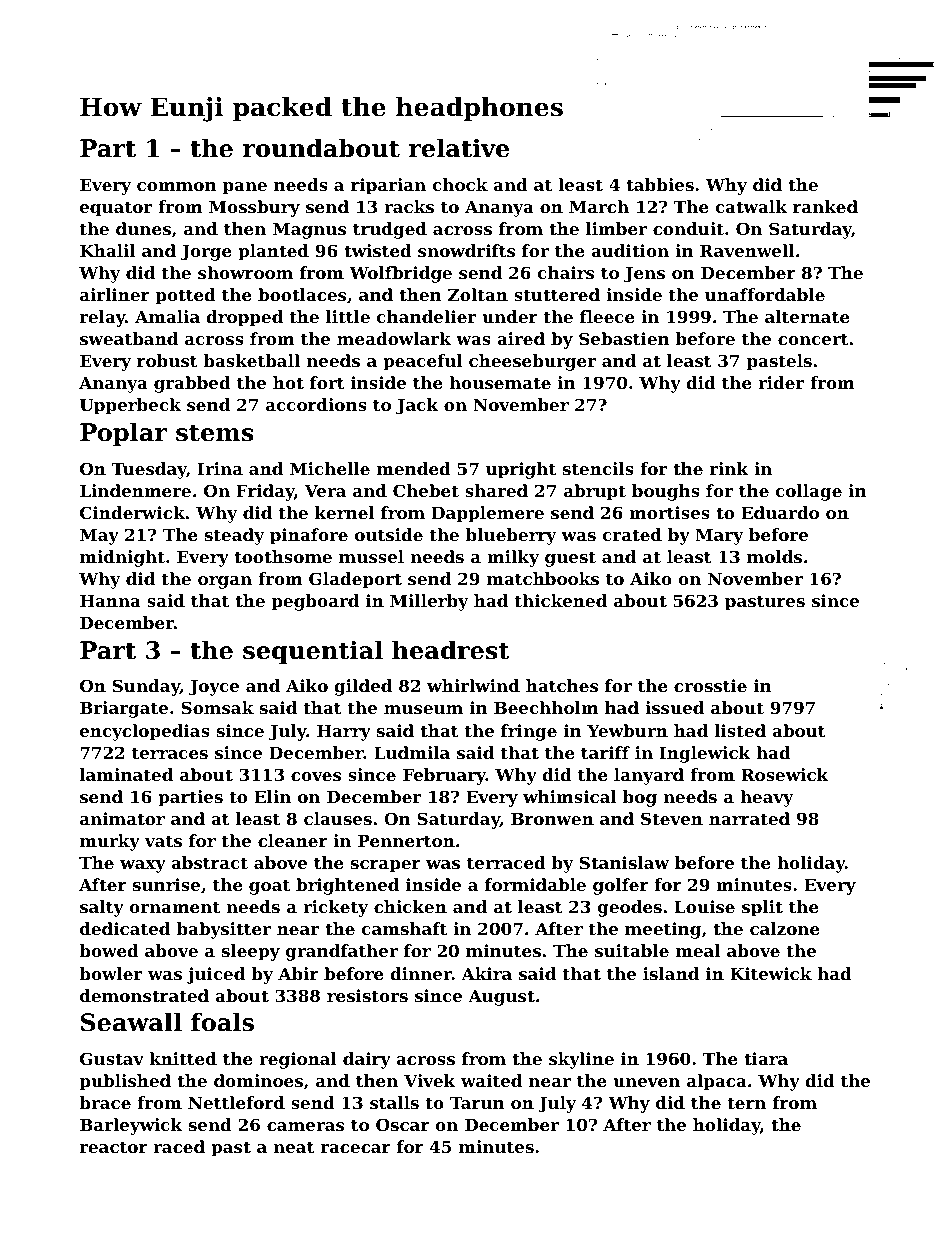  What do you see at coordinates (529, 732) in the screenshot?
I see `fringe` at bounding box center [529, 732].
